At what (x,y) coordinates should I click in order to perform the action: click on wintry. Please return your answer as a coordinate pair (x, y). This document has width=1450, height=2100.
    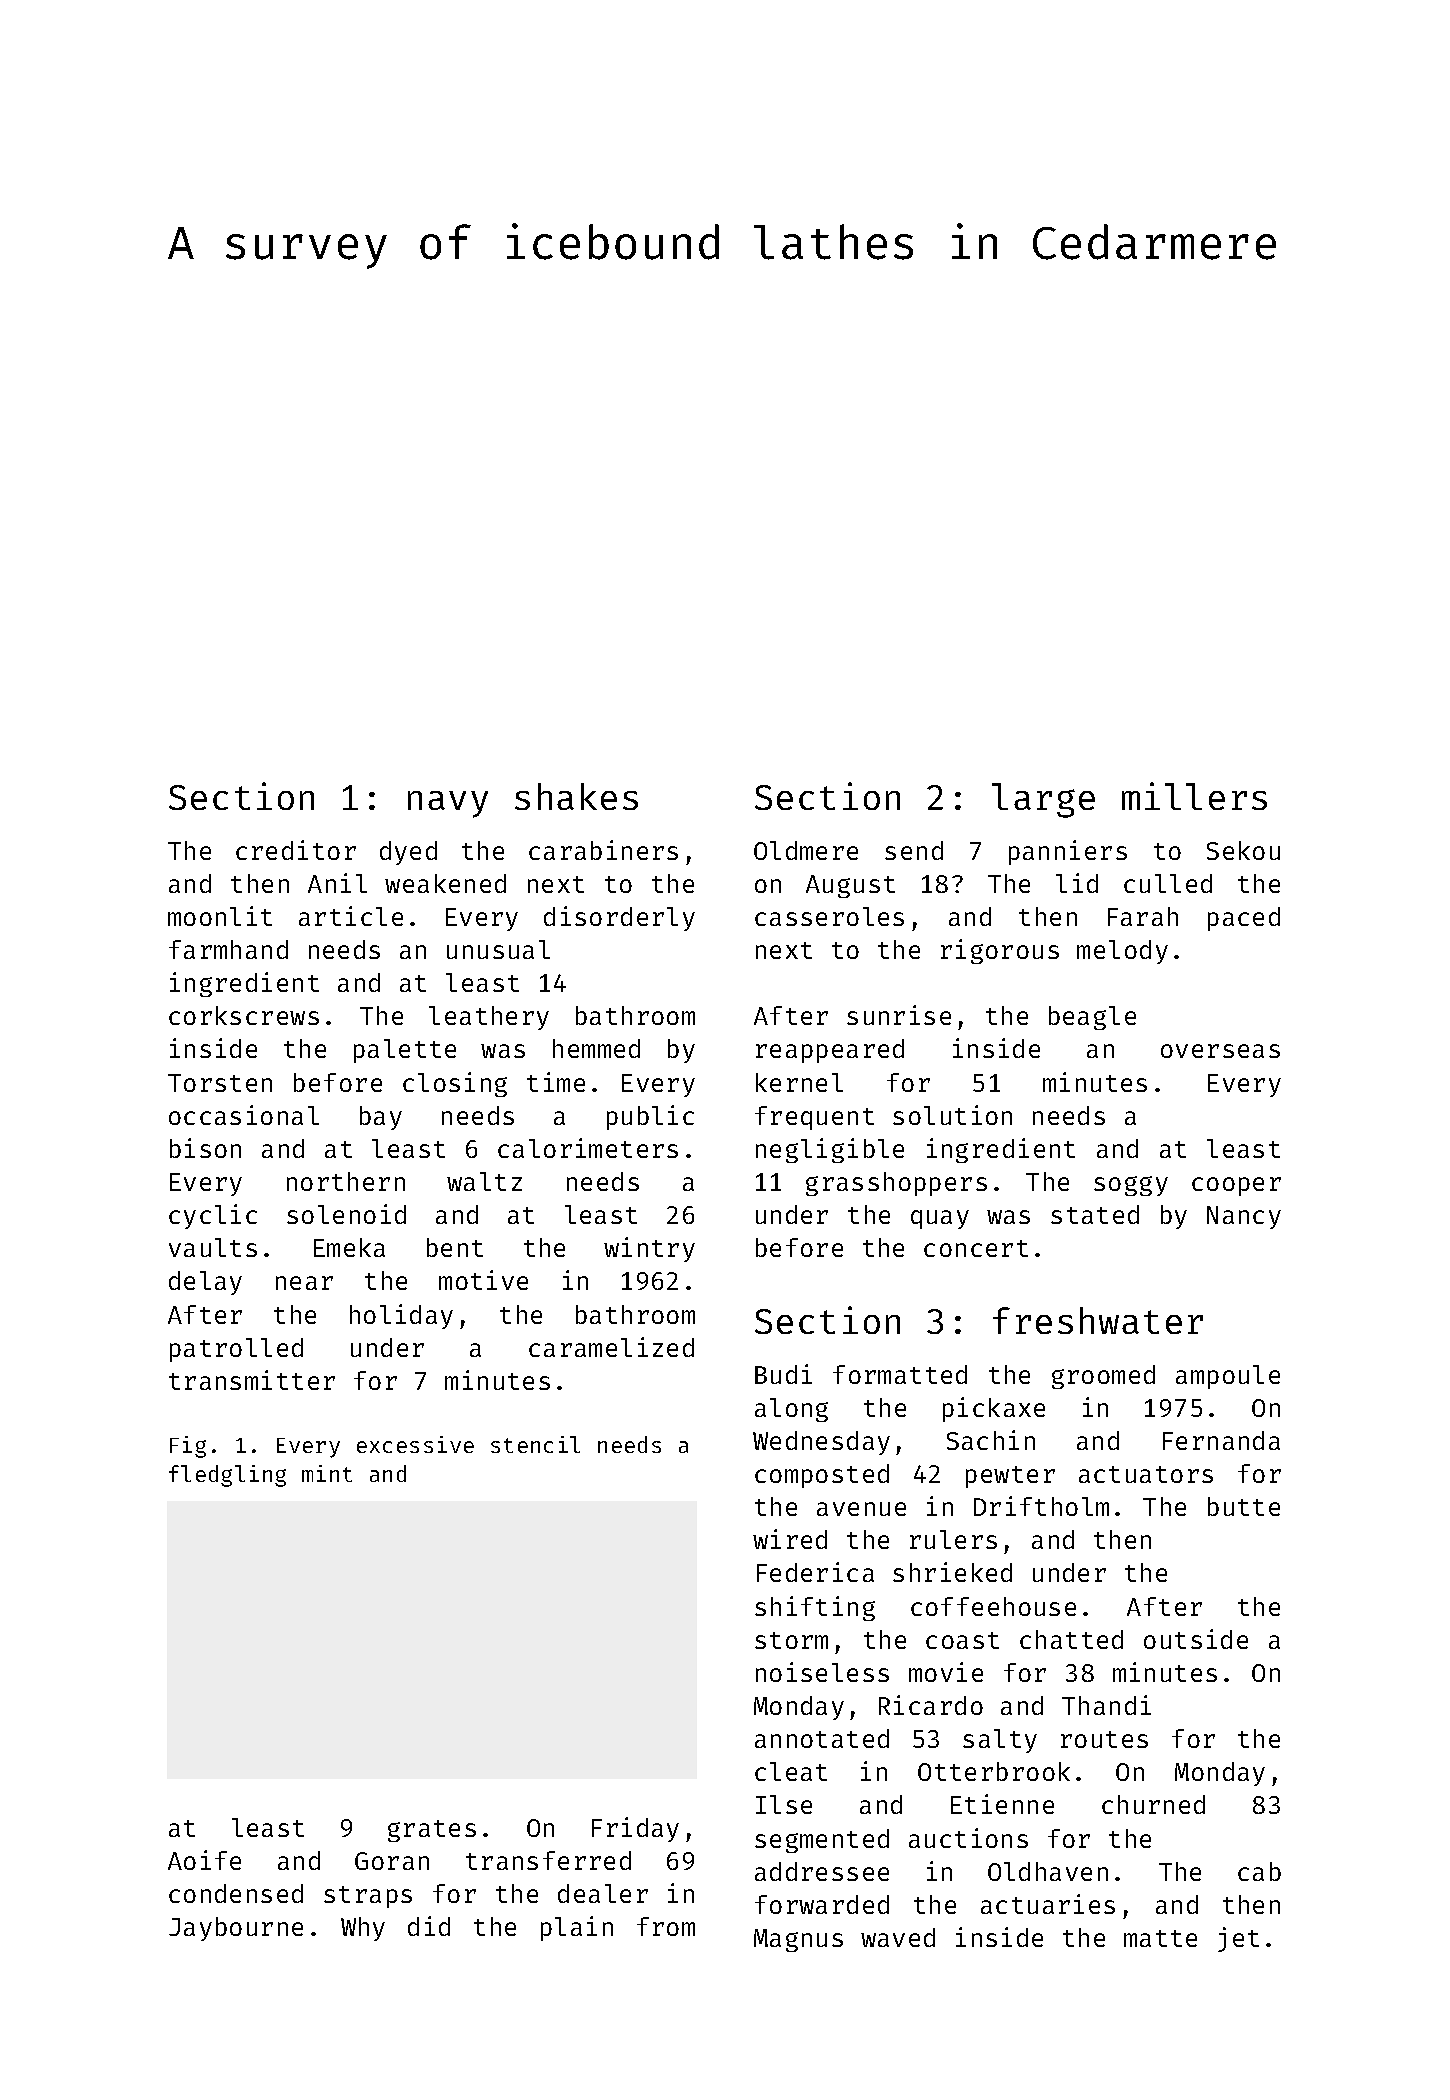
    Looking at the image, I should click on (649, 1249).
